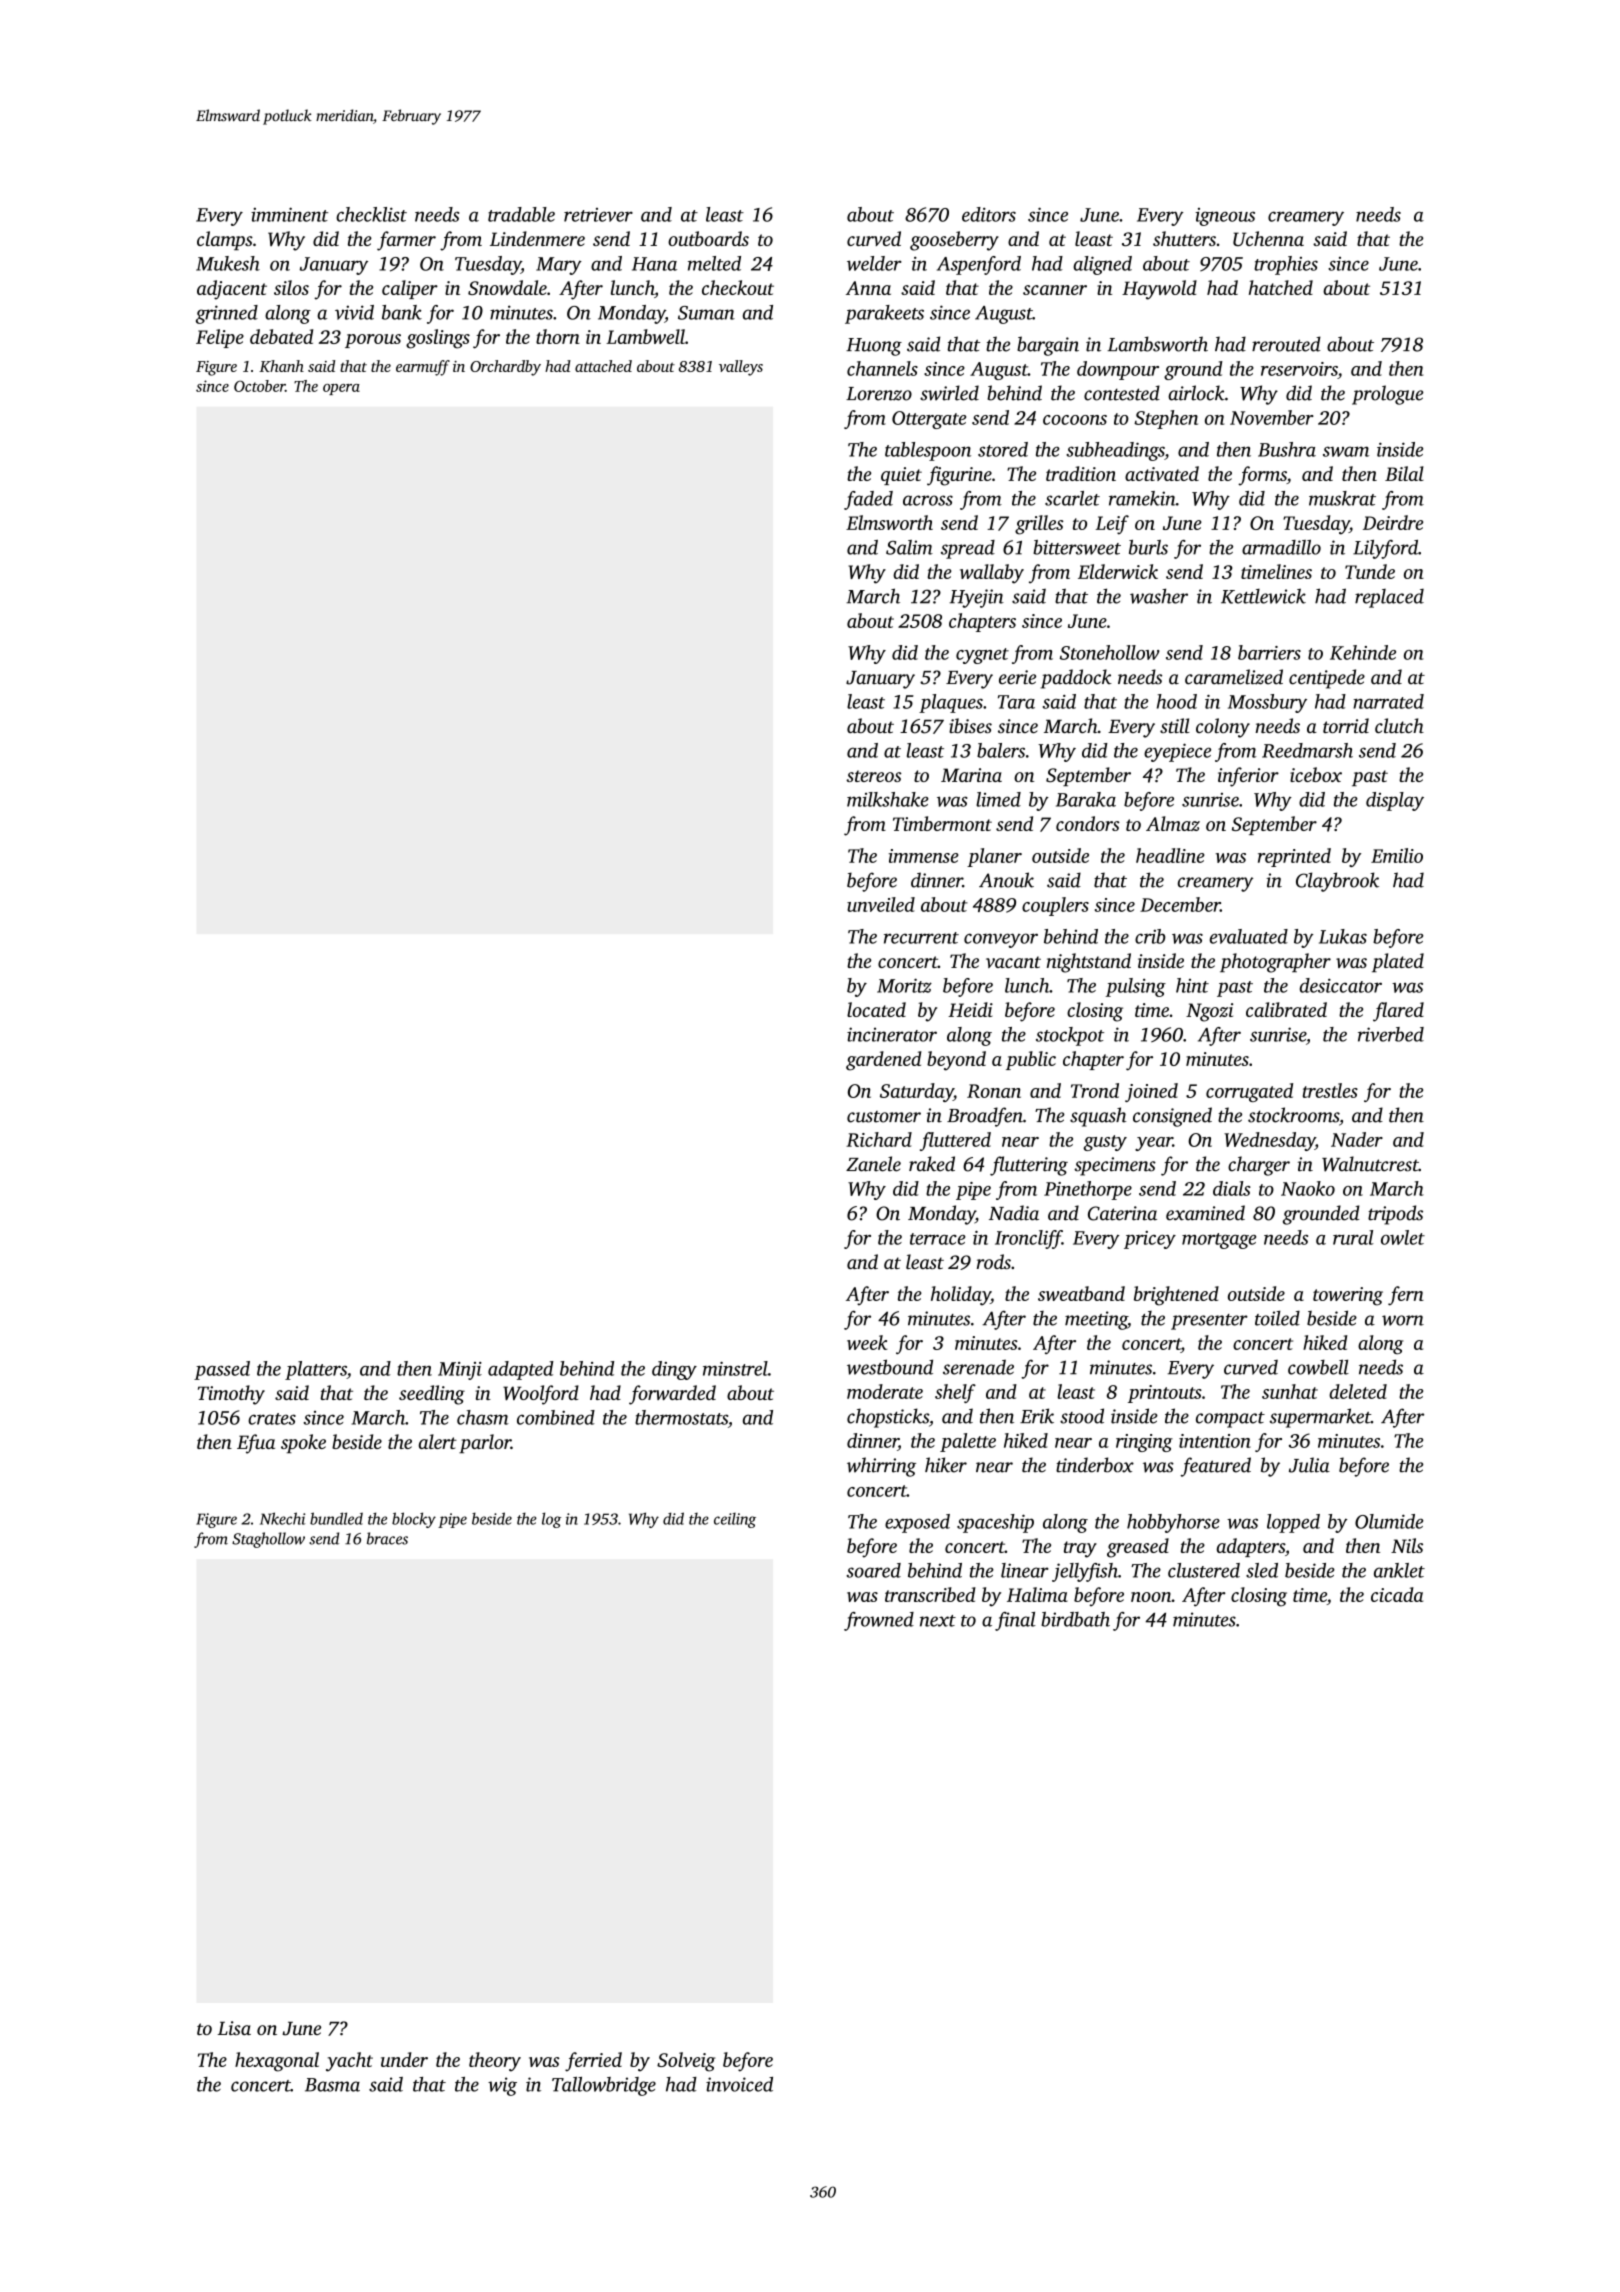 The image size is (1620, 2292). I want to click on October, so click(259, 386).
